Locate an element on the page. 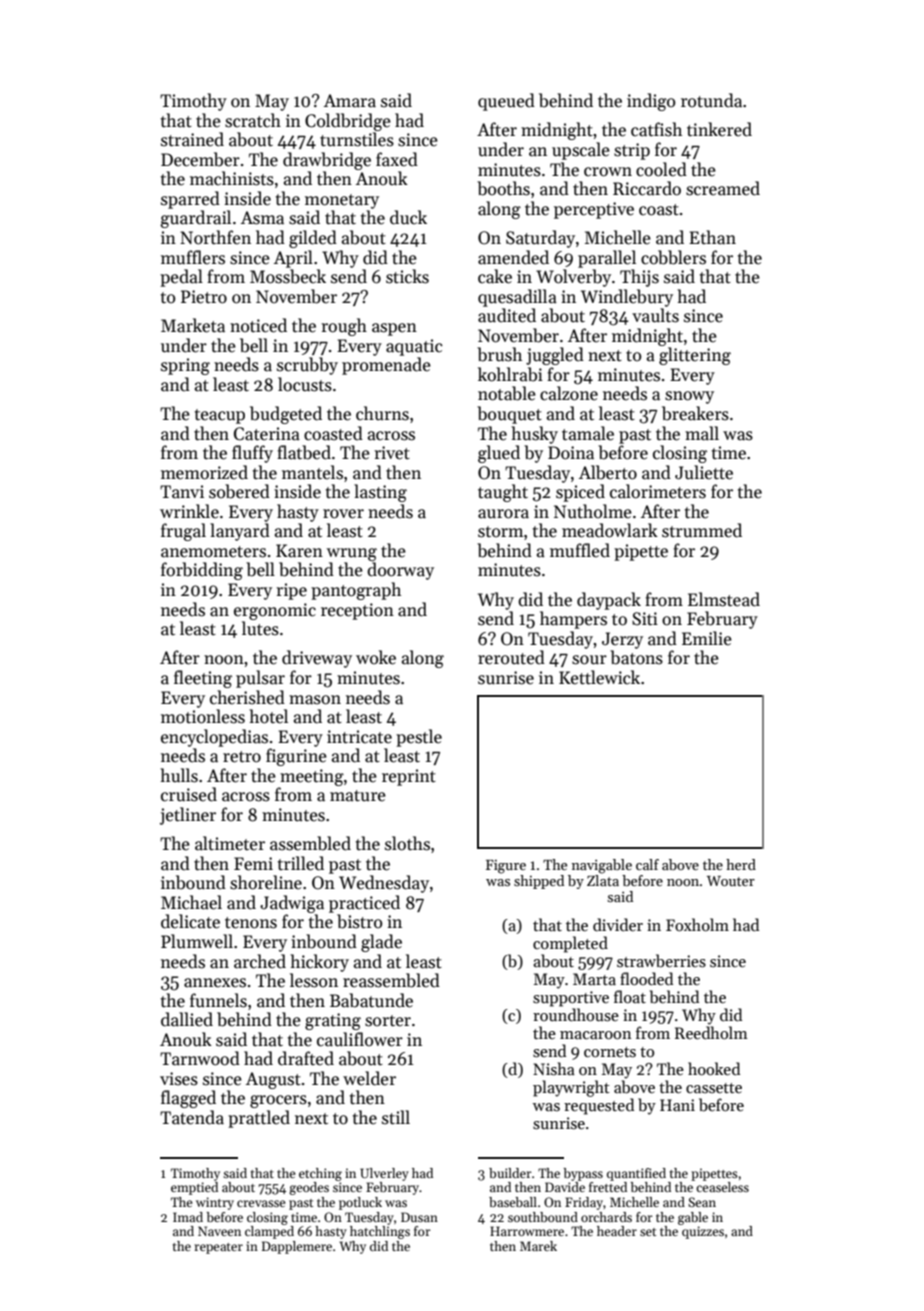 Image resolution: width=924 pixels, height=1311 pixels. Reedholm is located at coordinates (711, 1032).
